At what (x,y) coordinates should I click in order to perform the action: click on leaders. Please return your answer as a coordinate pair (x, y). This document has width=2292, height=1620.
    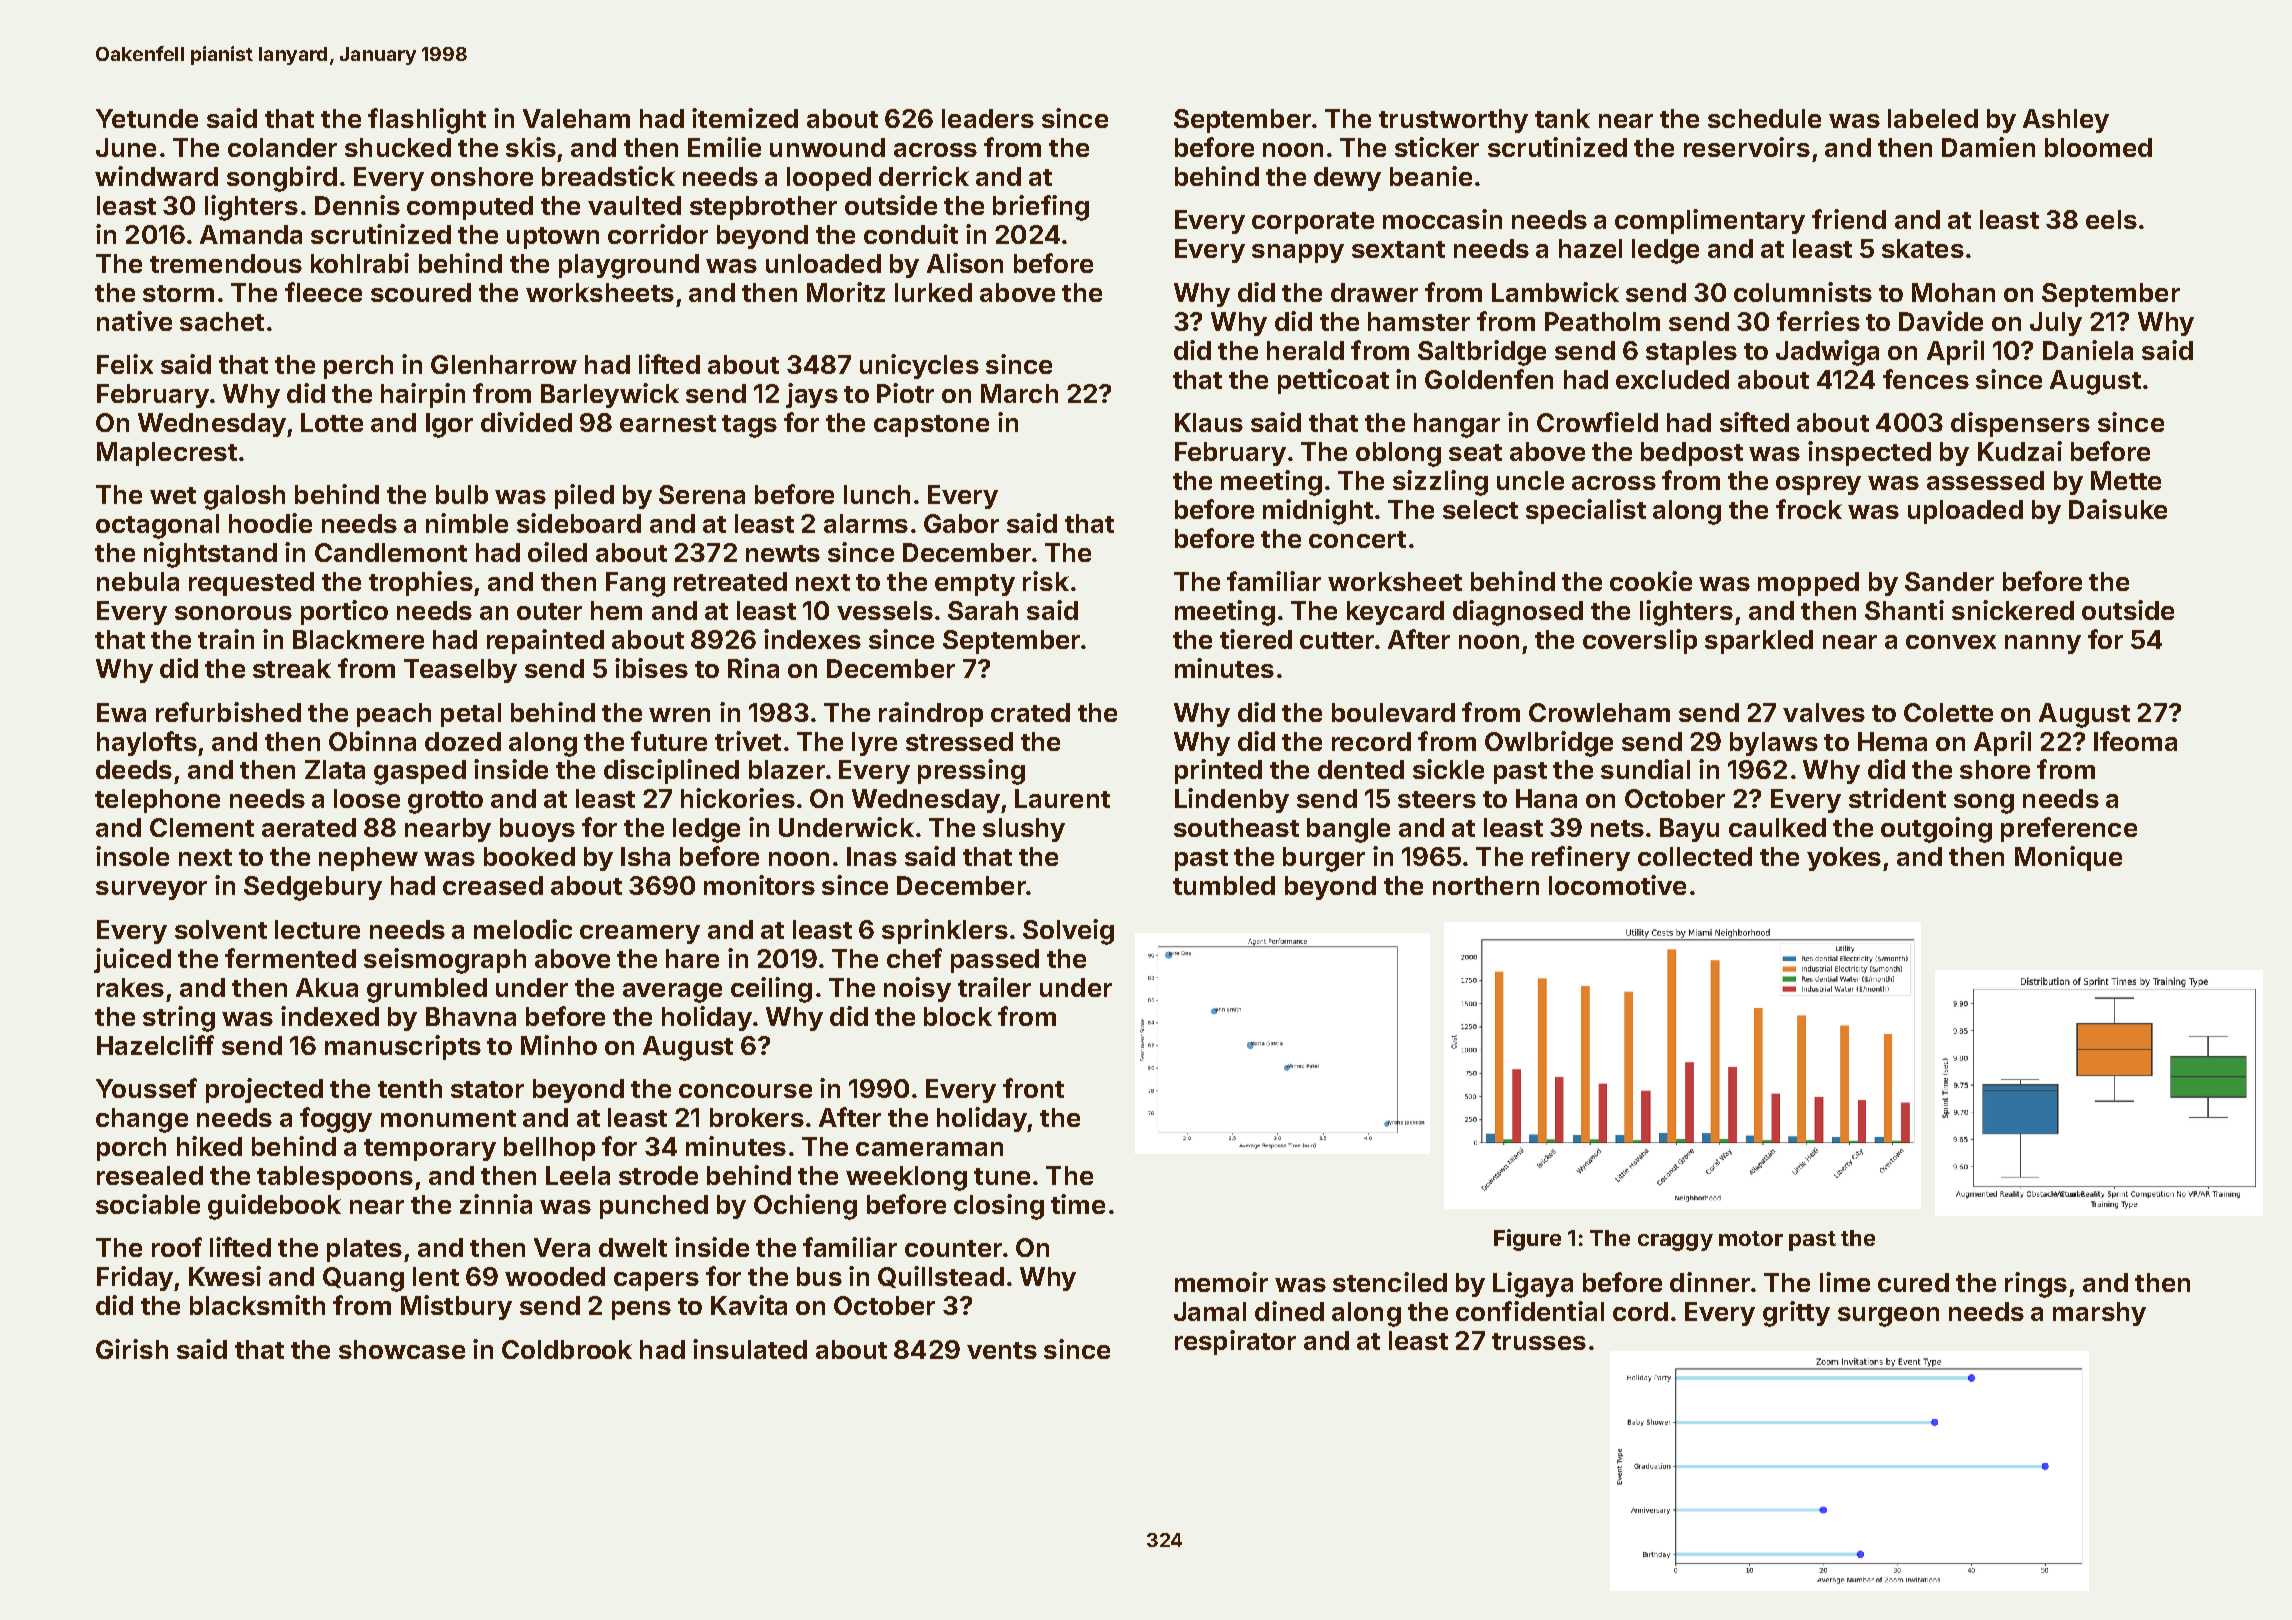
    Looking at the image, I should click on (988, 118).
